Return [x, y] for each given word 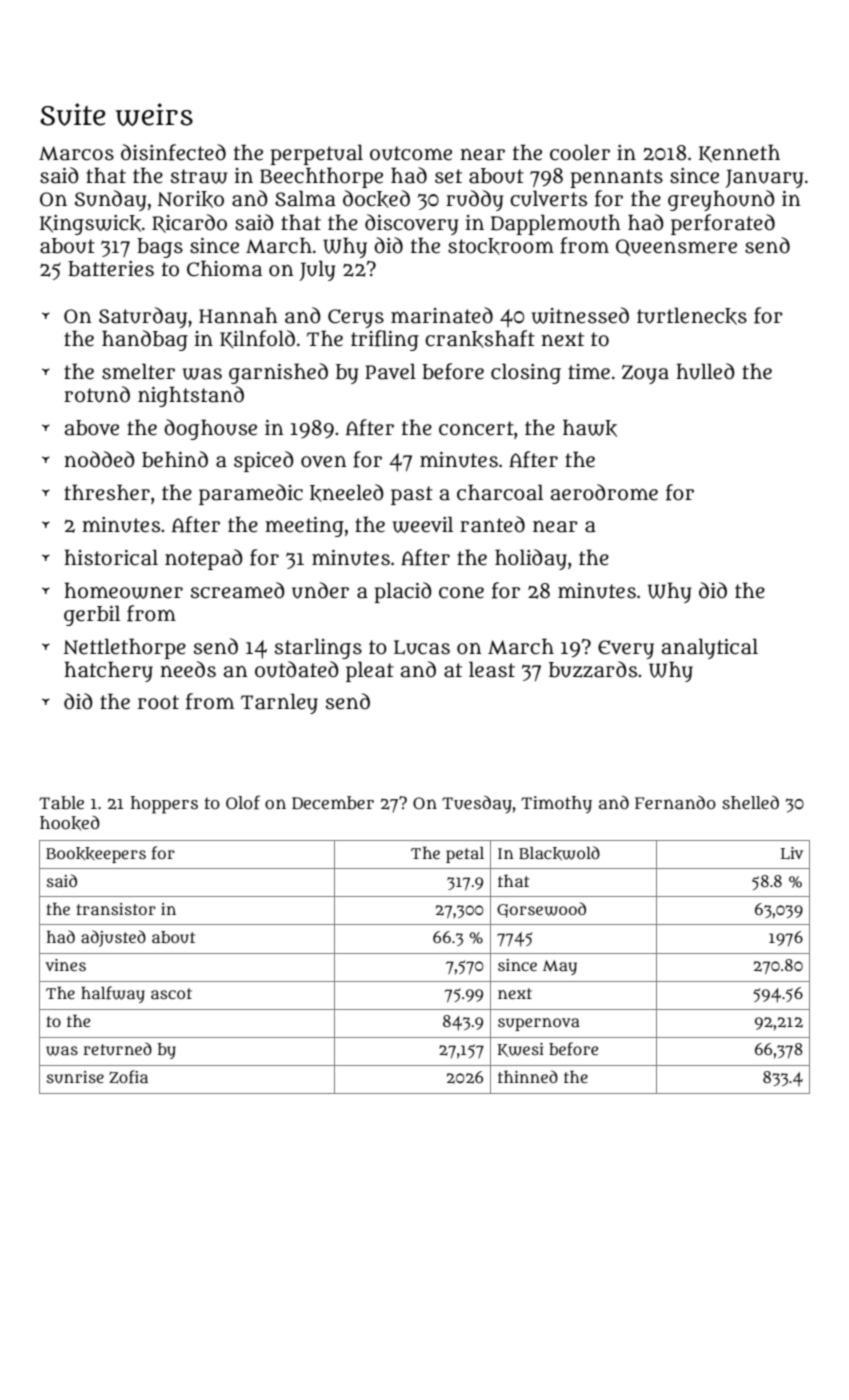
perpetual [316, 154]
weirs [154, 114]
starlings [318, 648]
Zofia [128, 1077]
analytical [710, 648]
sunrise [75, 1077]
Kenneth [739, 153]
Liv [792, 853]
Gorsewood [541, 910]
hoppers [164, 805]
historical [111, 557]
